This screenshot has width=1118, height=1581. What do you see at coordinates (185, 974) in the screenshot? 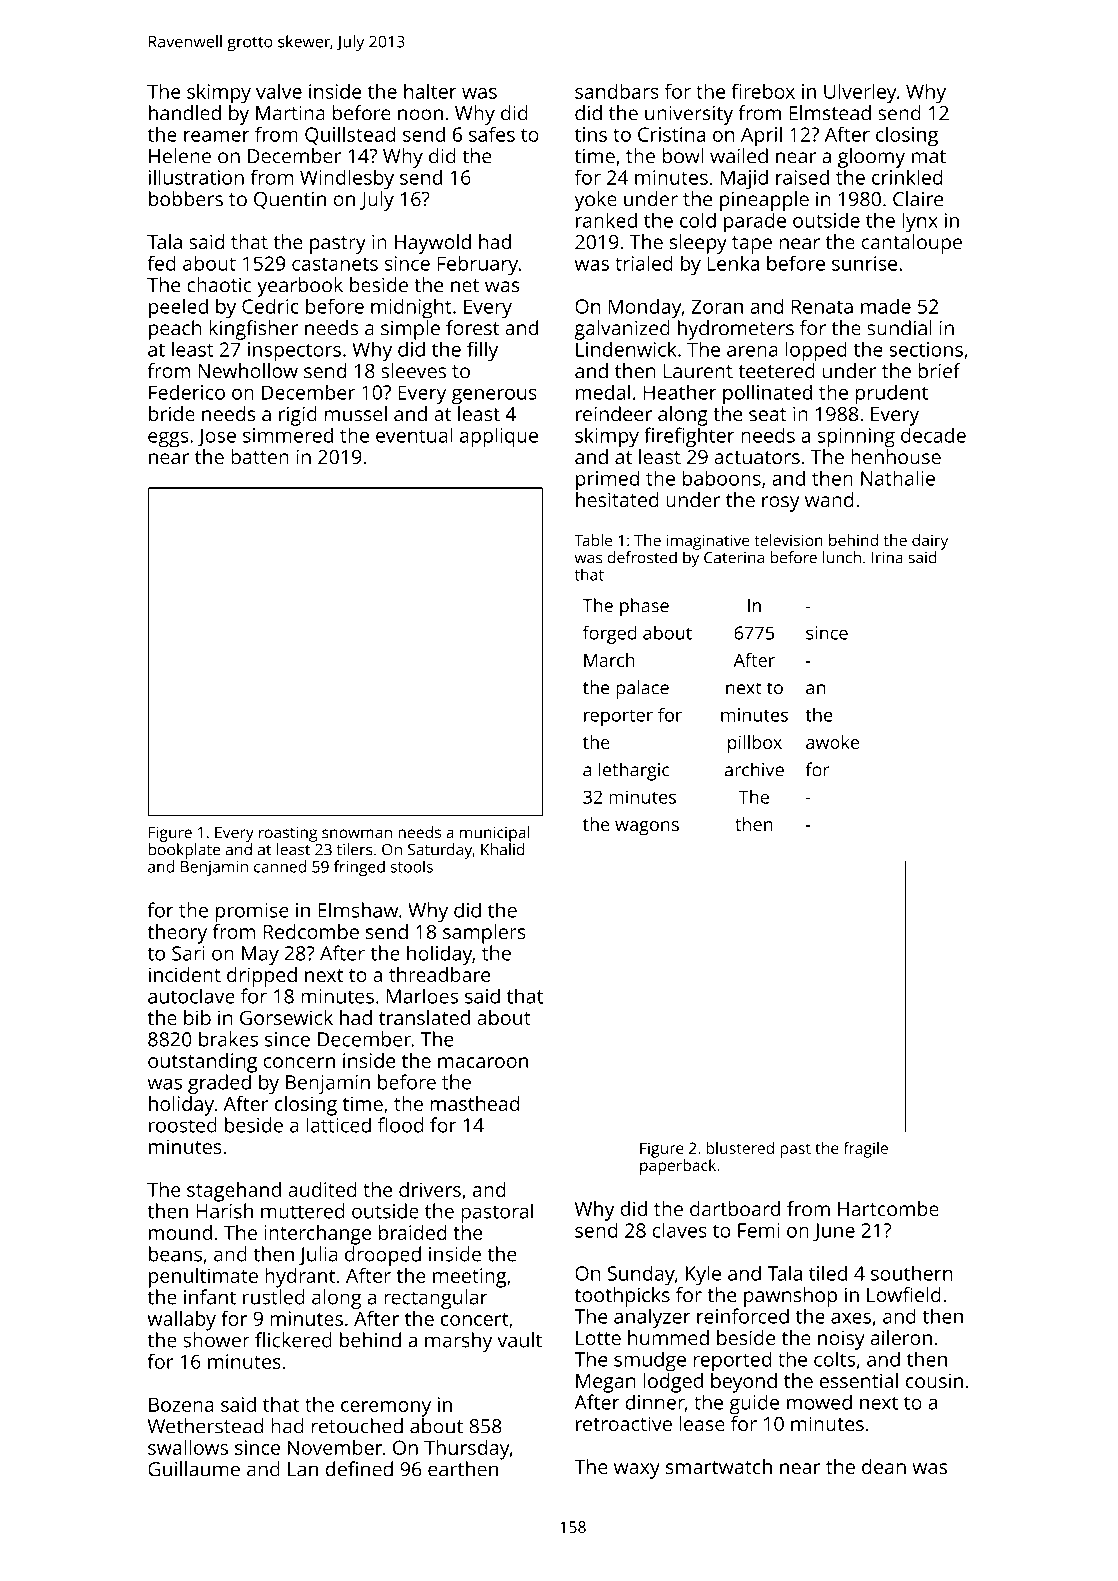
I see `incident` at bounding box center [185, 974].
